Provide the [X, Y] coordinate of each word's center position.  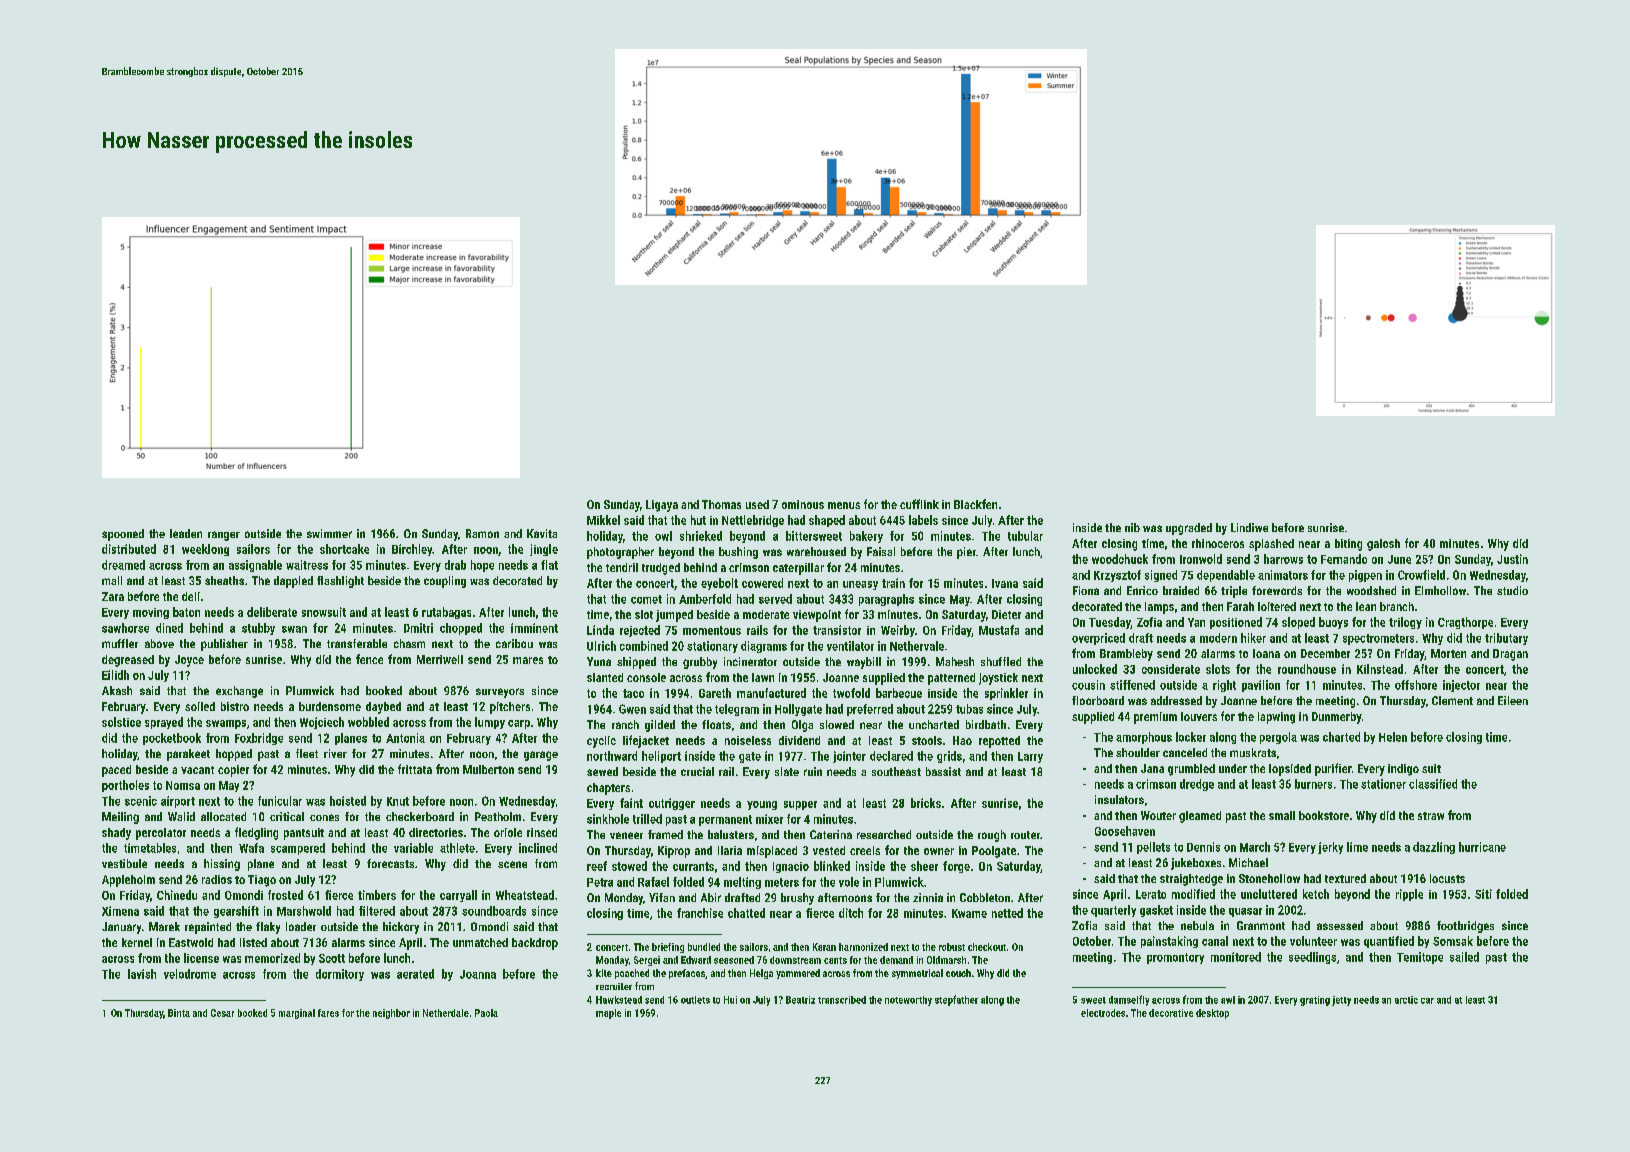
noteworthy [908, 1001]
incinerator [750, 661]
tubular [1025, 536]
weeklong [205, 550]
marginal [297, 1014]
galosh [1383, 545]
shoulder [1138, 752]
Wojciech [322, 723]
